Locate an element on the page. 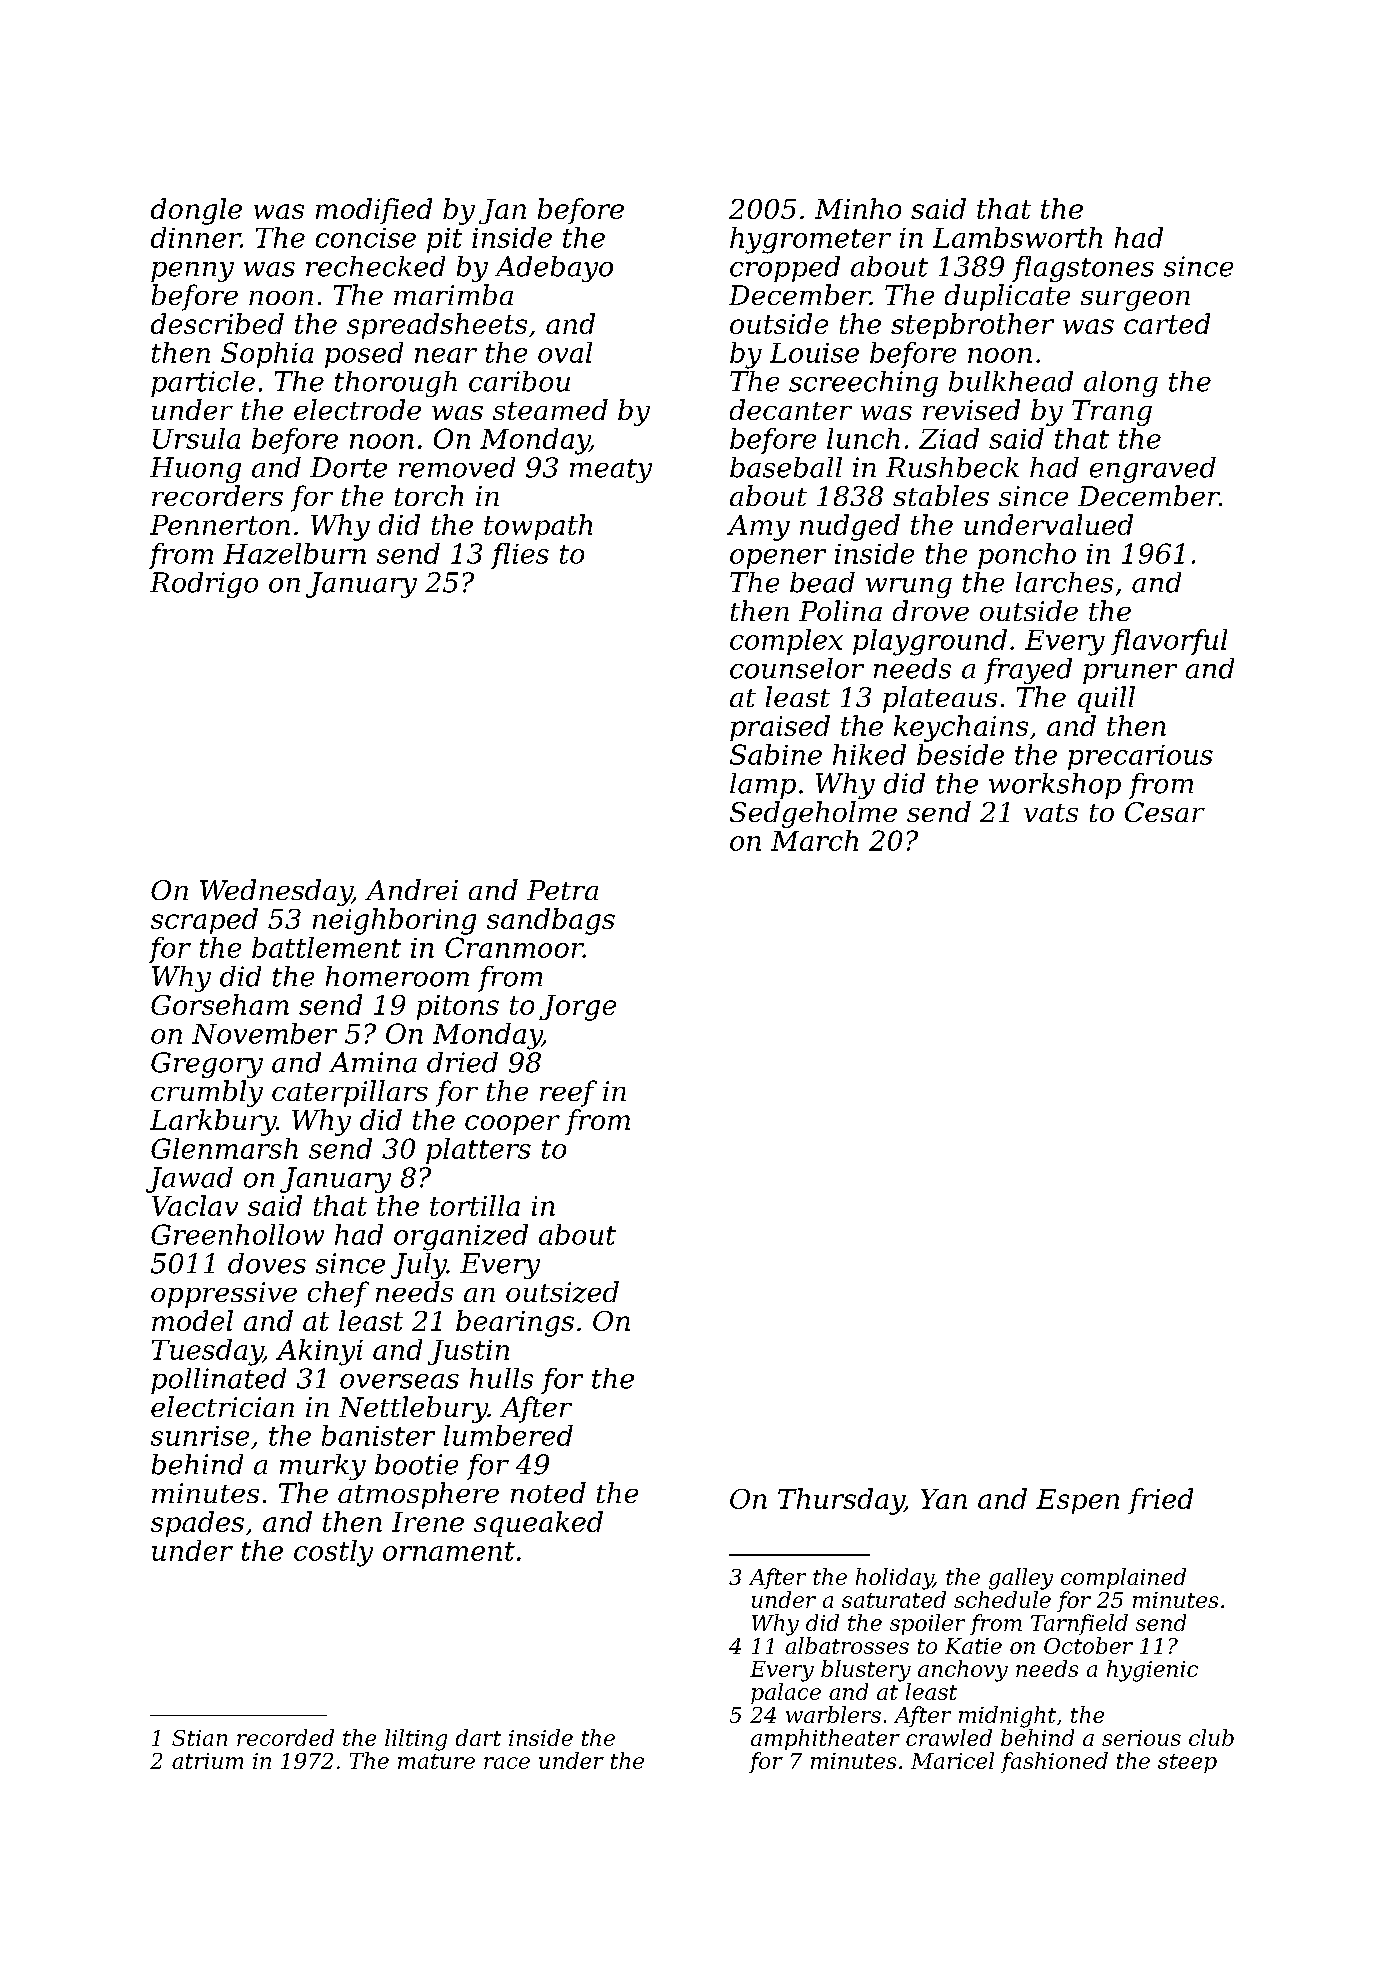 The image size is (1386, 1969). Sabine is located at coordinates (776, 754).
